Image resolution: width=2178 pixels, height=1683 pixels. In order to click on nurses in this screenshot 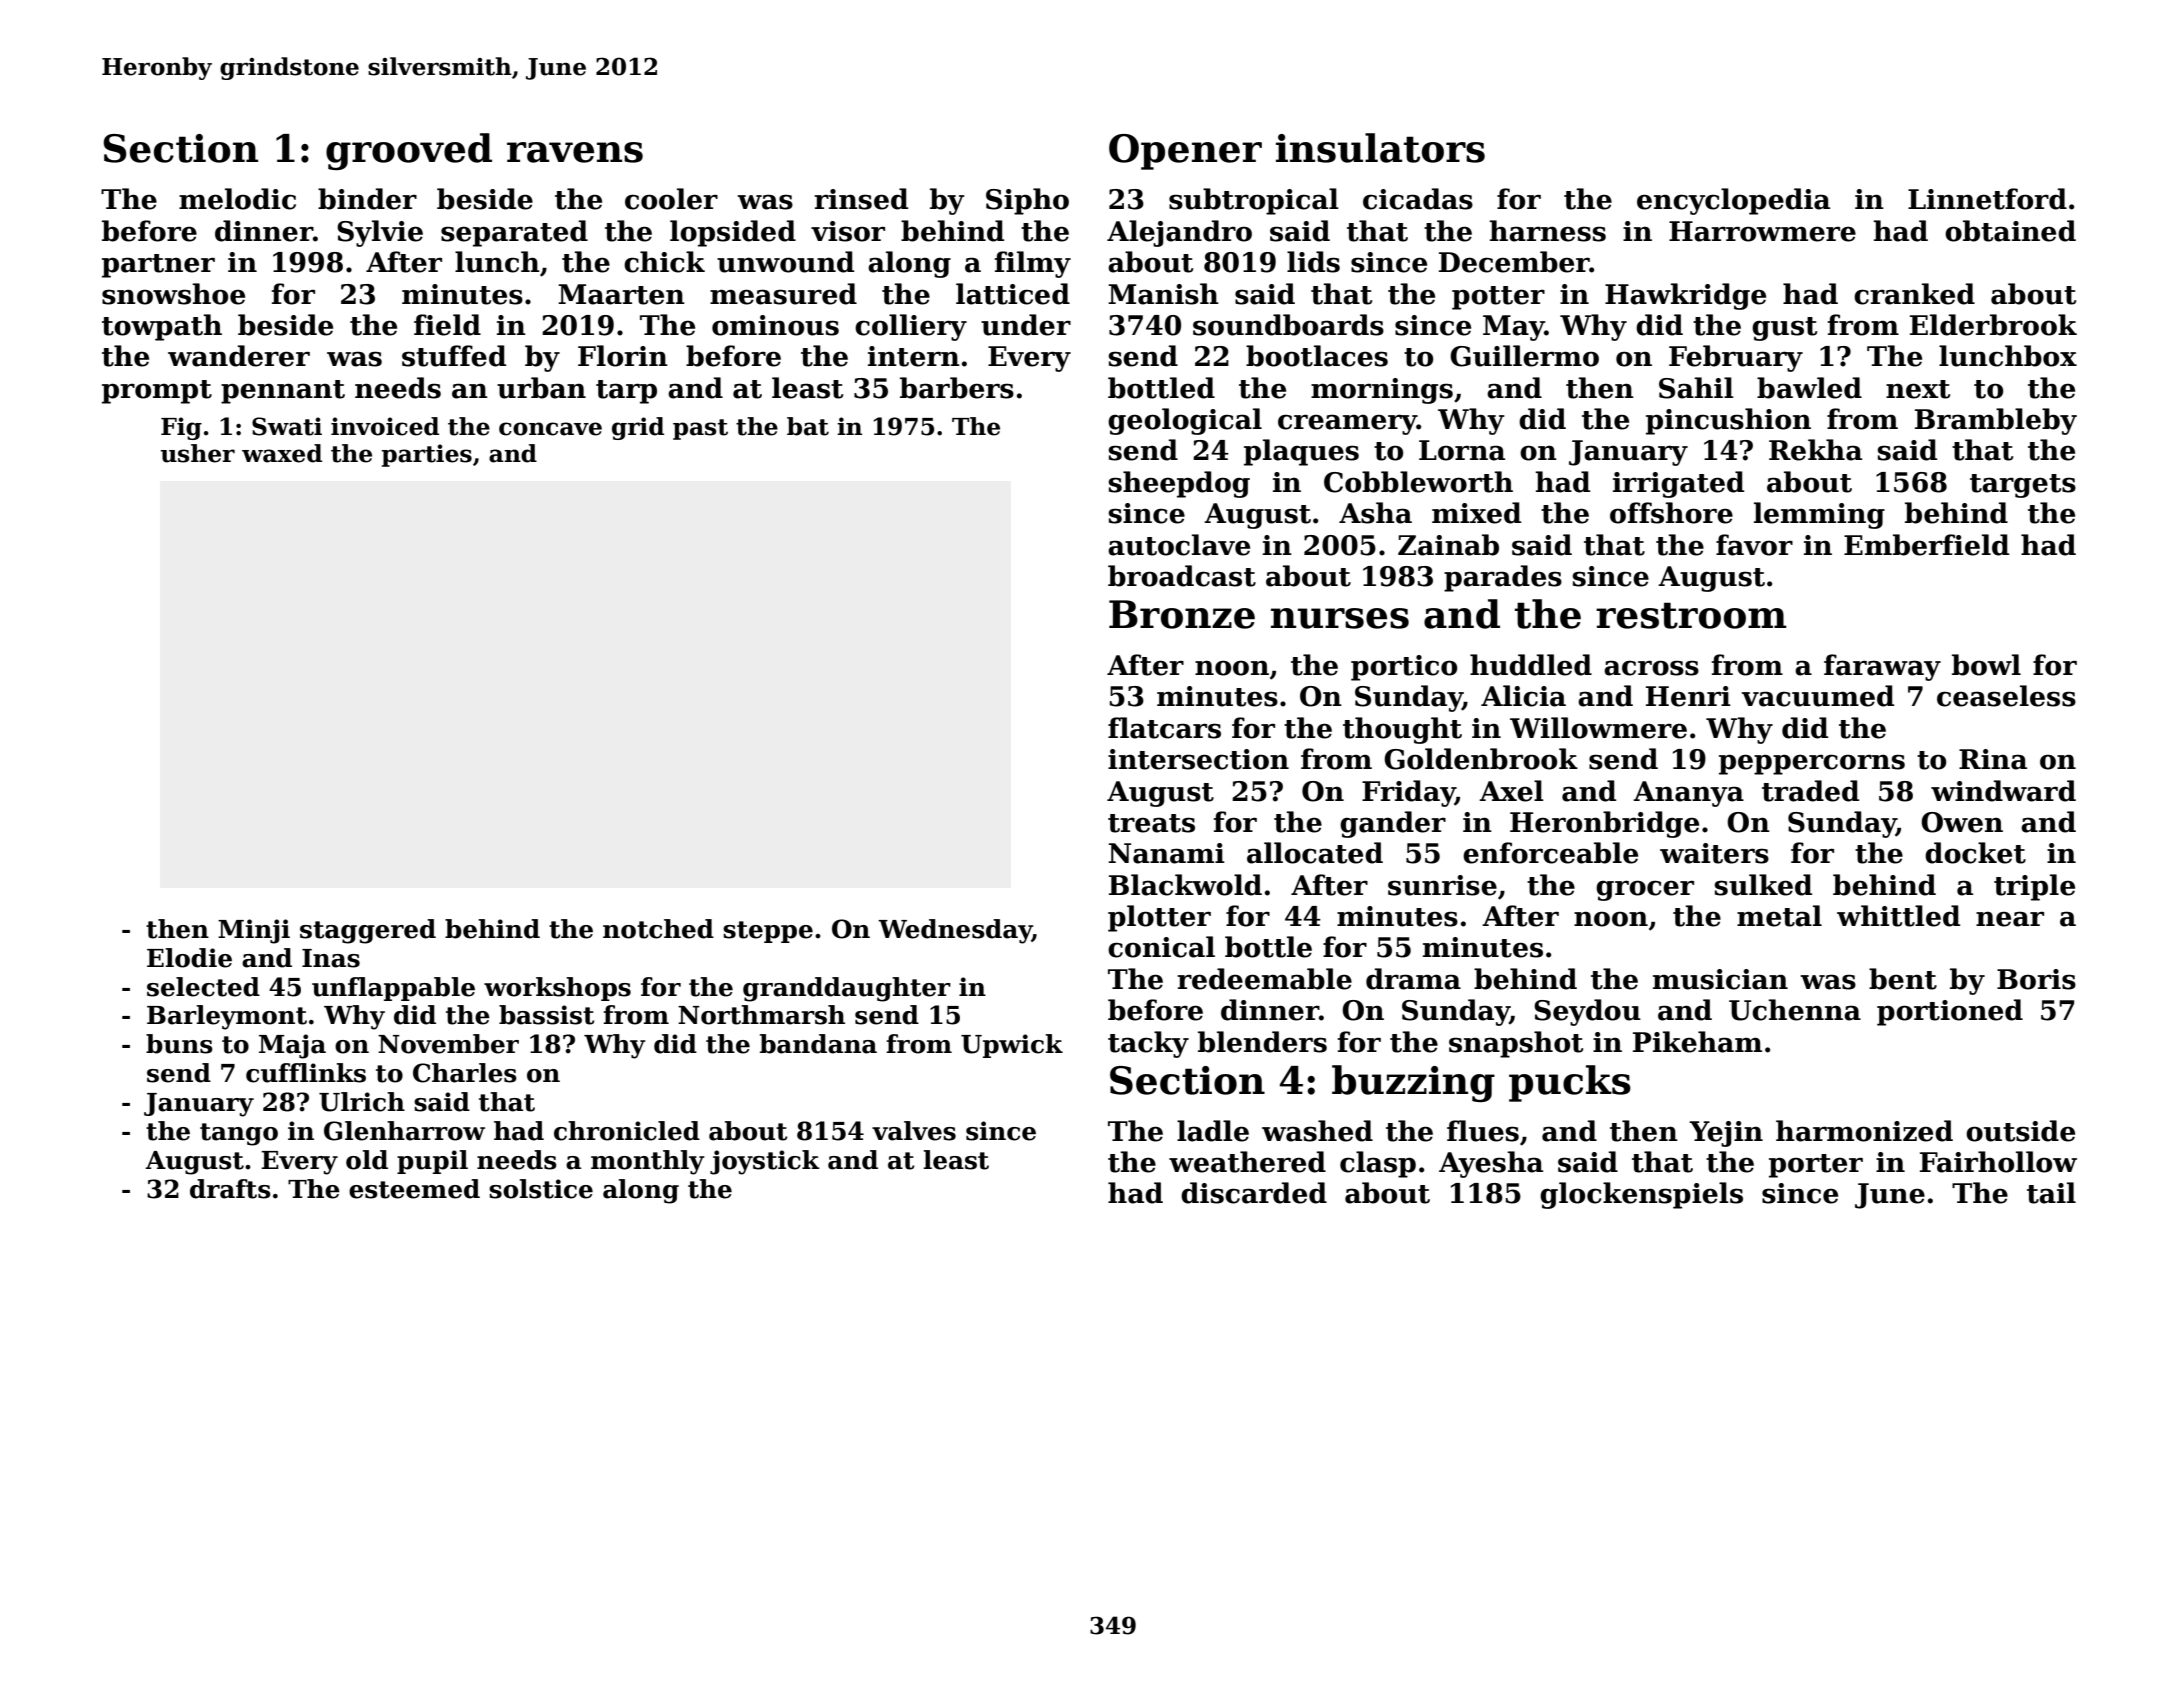, I will do `click(1340, 618)`.
